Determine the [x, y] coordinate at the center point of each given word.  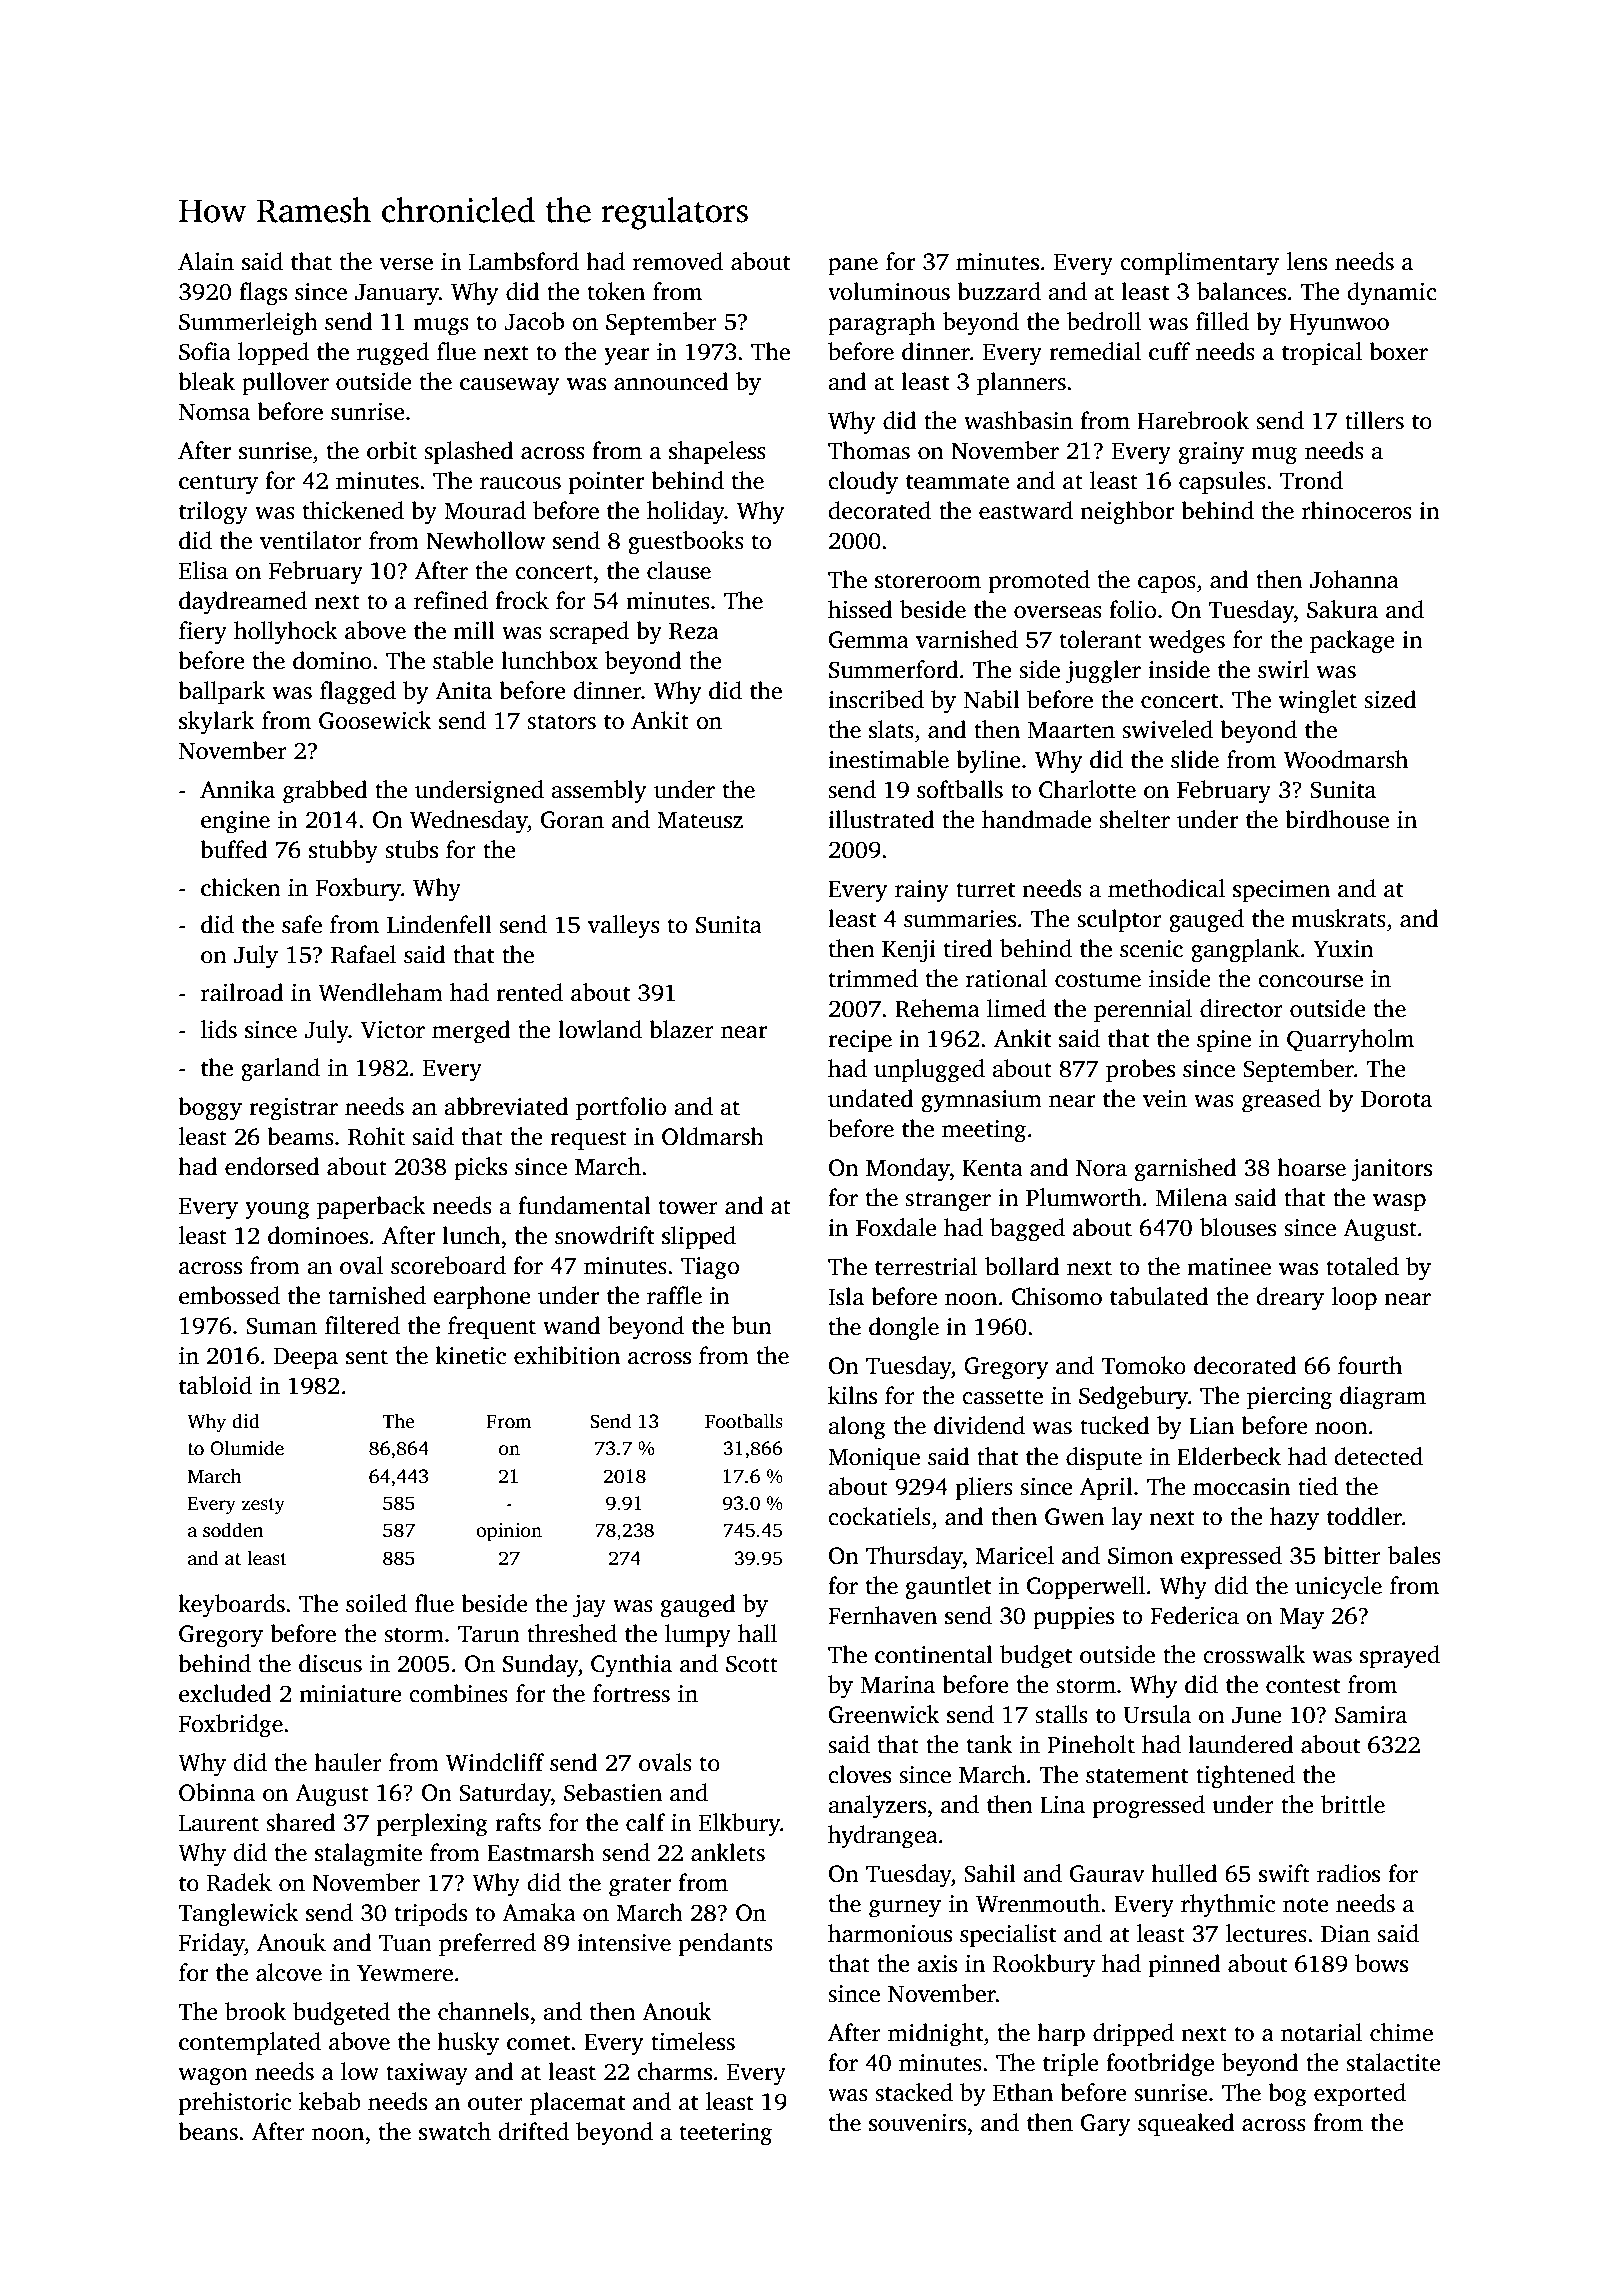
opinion [509, 1532]
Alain [206, 261]
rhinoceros [1357, 510]
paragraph [881, 324]
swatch [455, 2131]
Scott [752, 1664]
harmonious [890, 1933]
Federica [1194, 1615]
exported [1360, 2094]
